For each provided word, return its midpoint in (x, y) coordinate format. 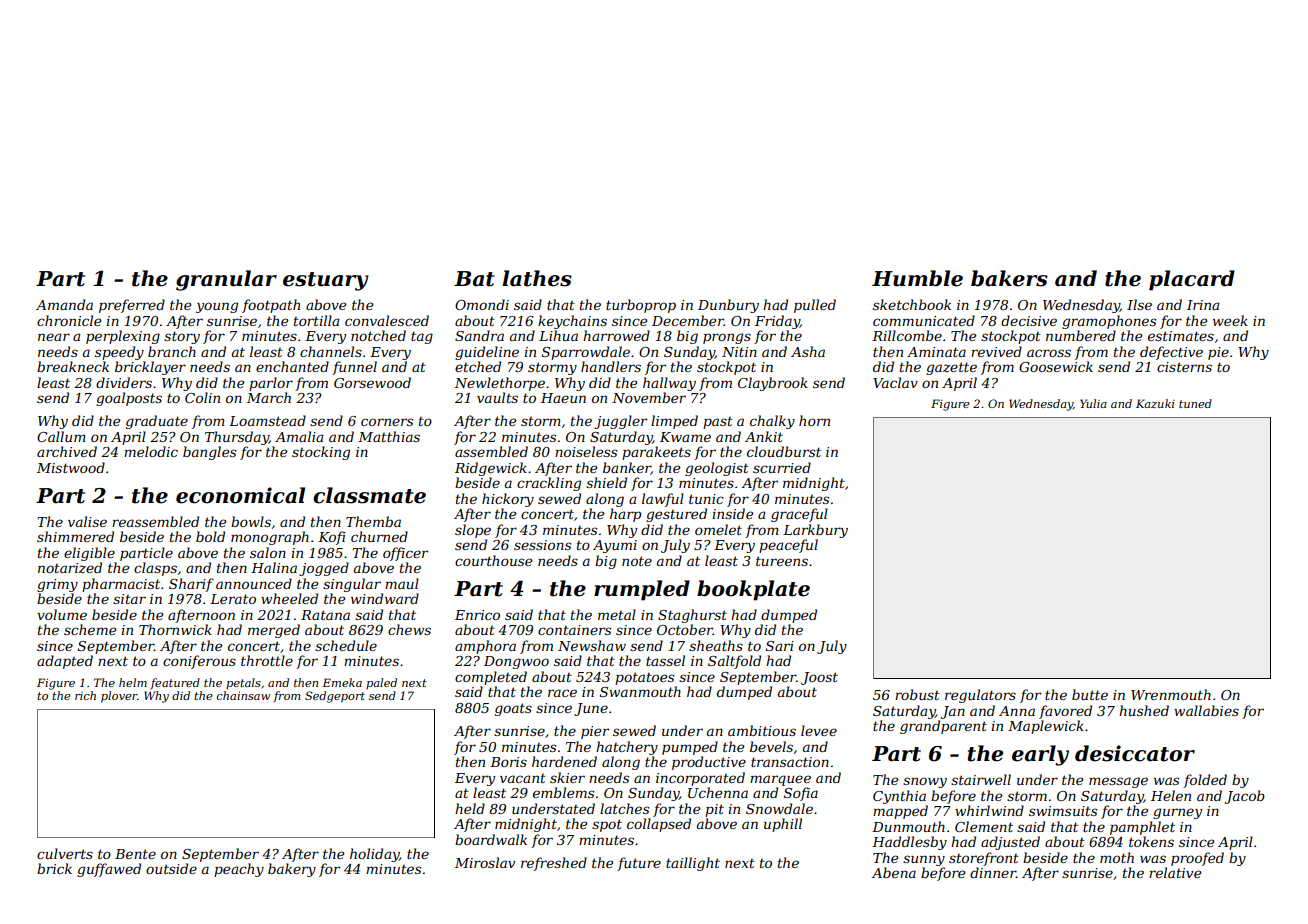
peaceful (788, 546)
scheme (90, 629)
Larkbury (815, 531)
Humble (917, 278)
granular (226, 280)
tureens (782, 561)
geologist (717, 469)
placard (1192, 280)
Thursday (237, 438)
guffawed (109, 870)
